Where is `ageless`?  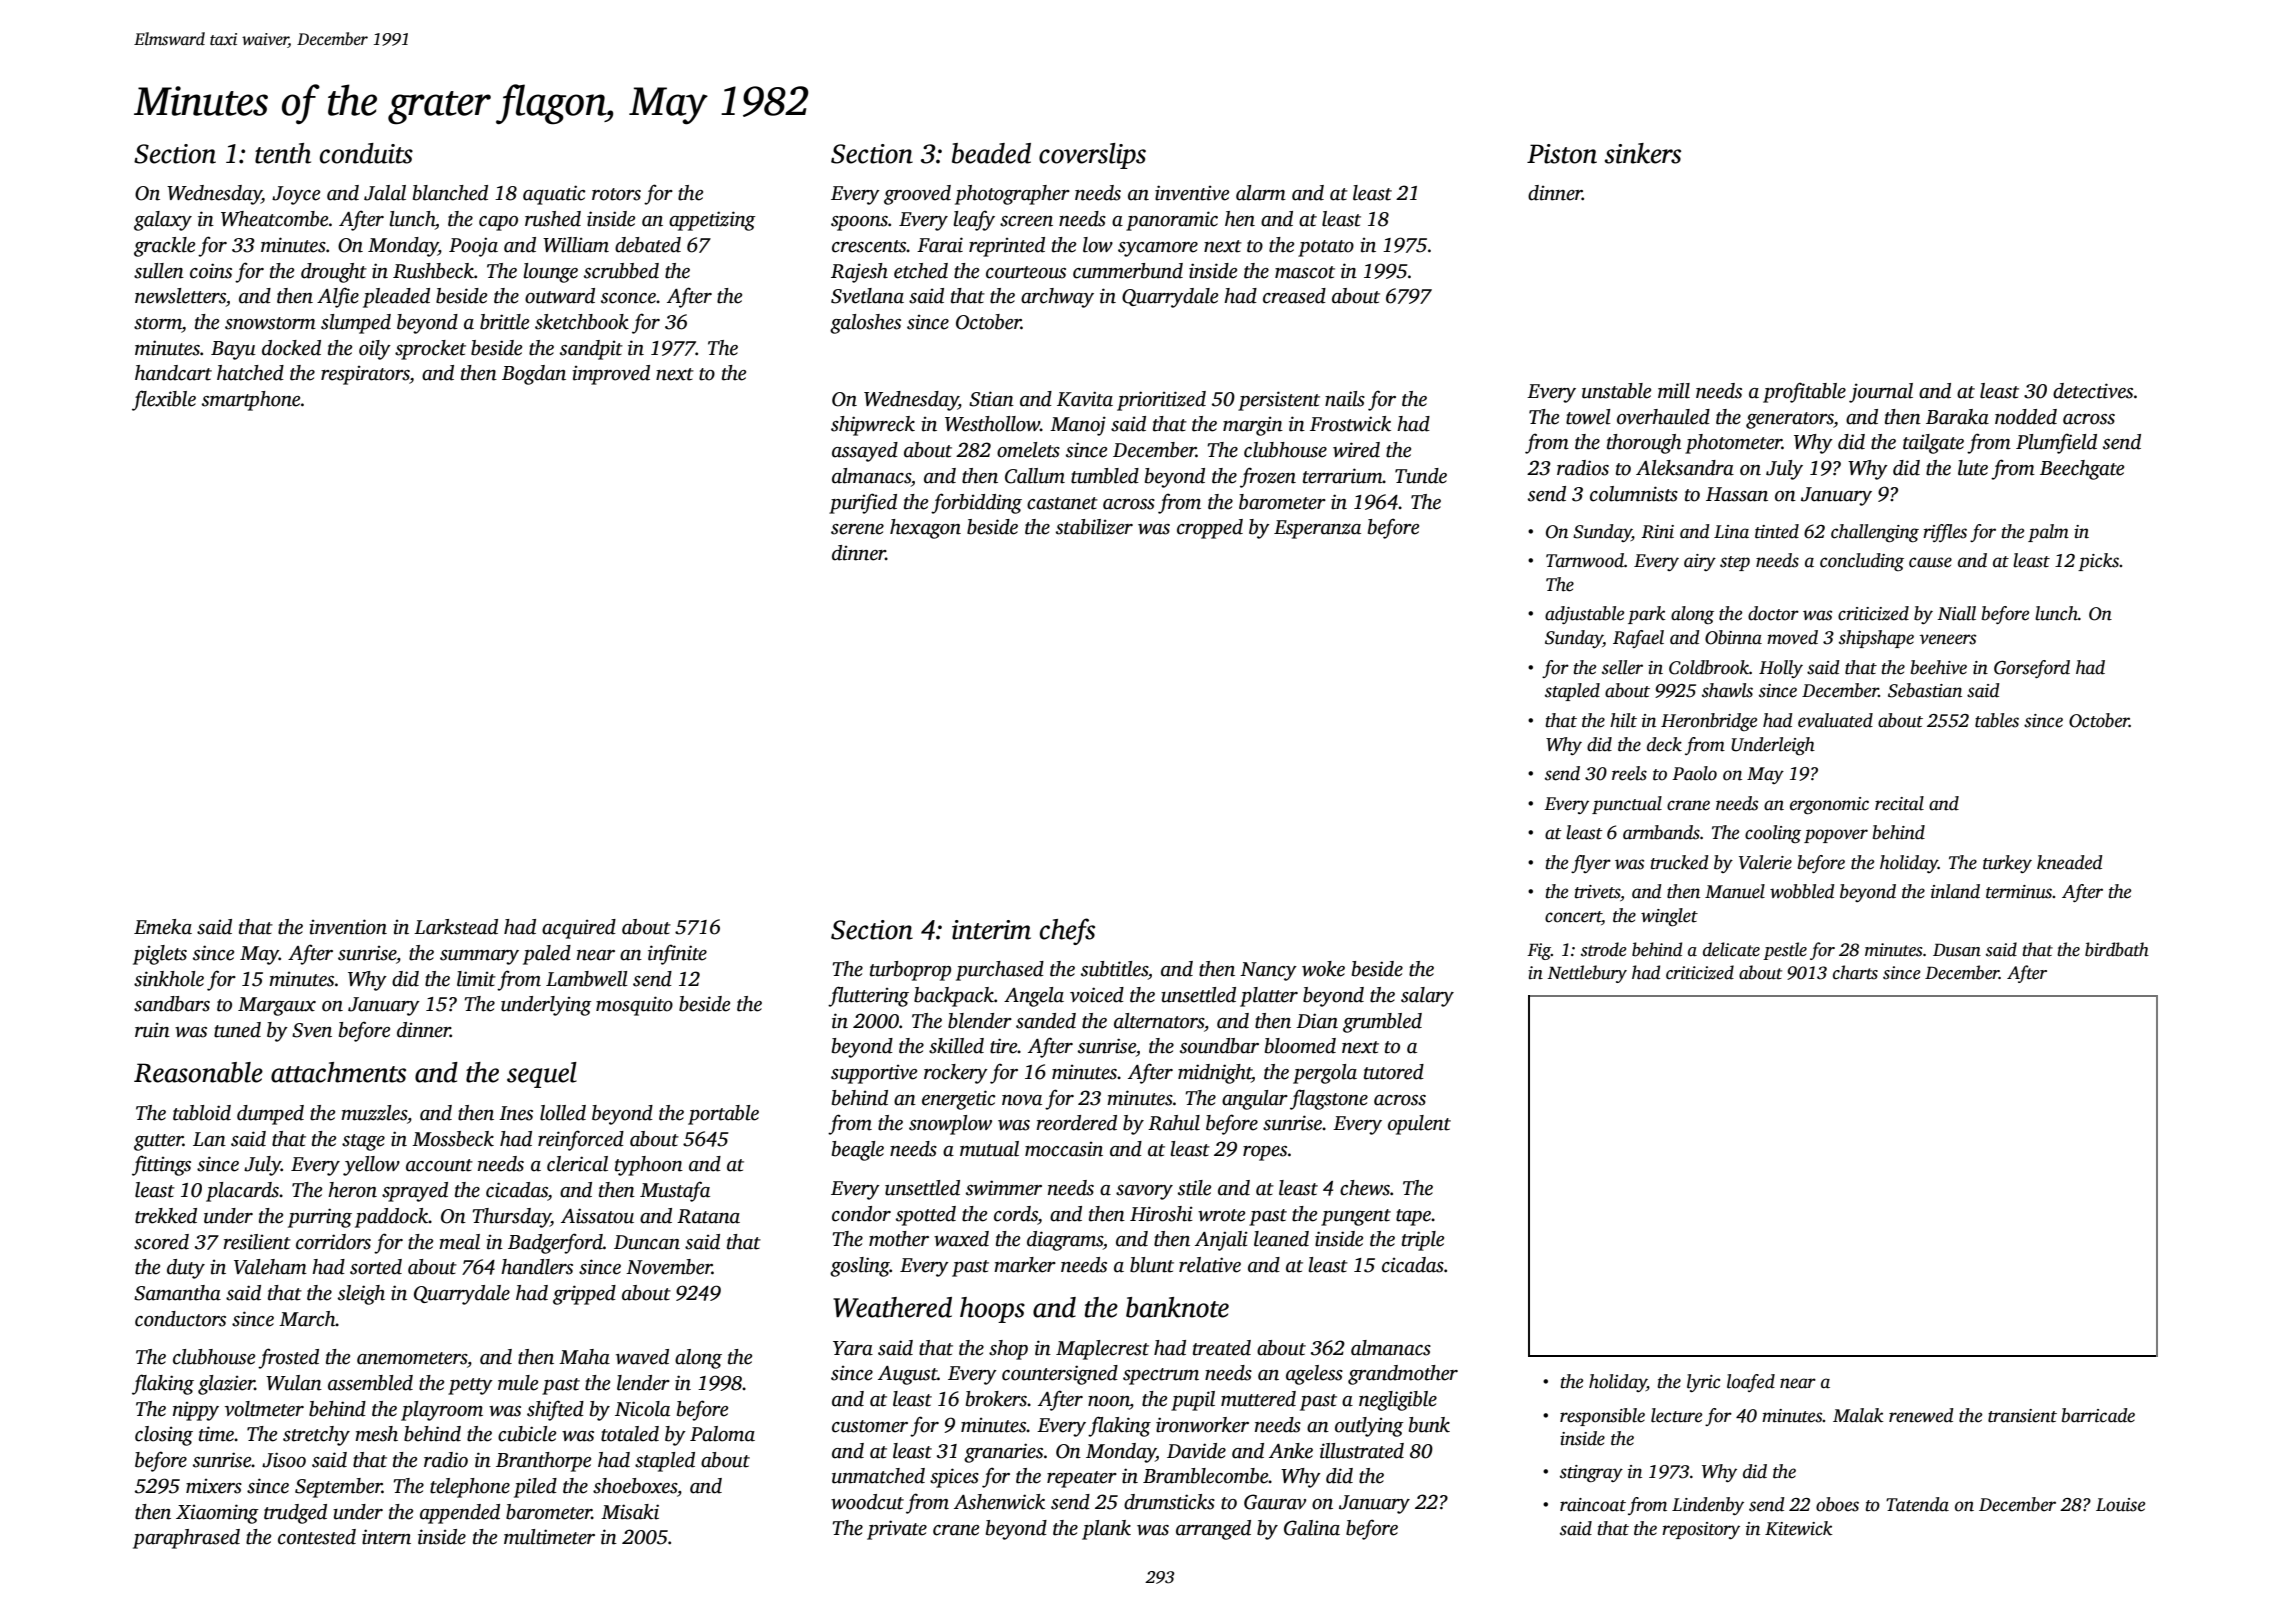 ageless is located at coordinates (1314, 1375).
